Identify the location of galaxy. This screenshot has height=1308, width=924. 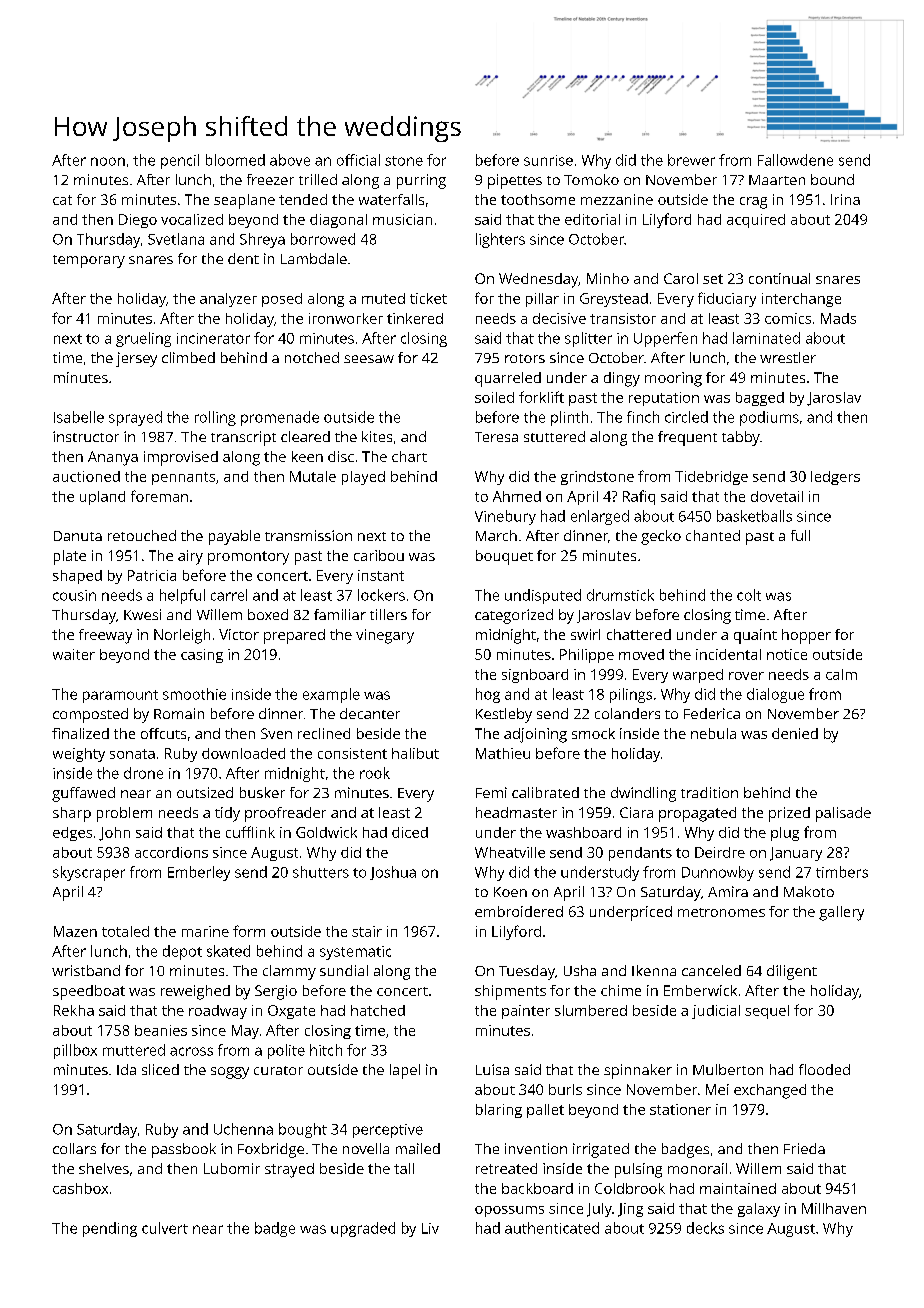
(759, 1210).
